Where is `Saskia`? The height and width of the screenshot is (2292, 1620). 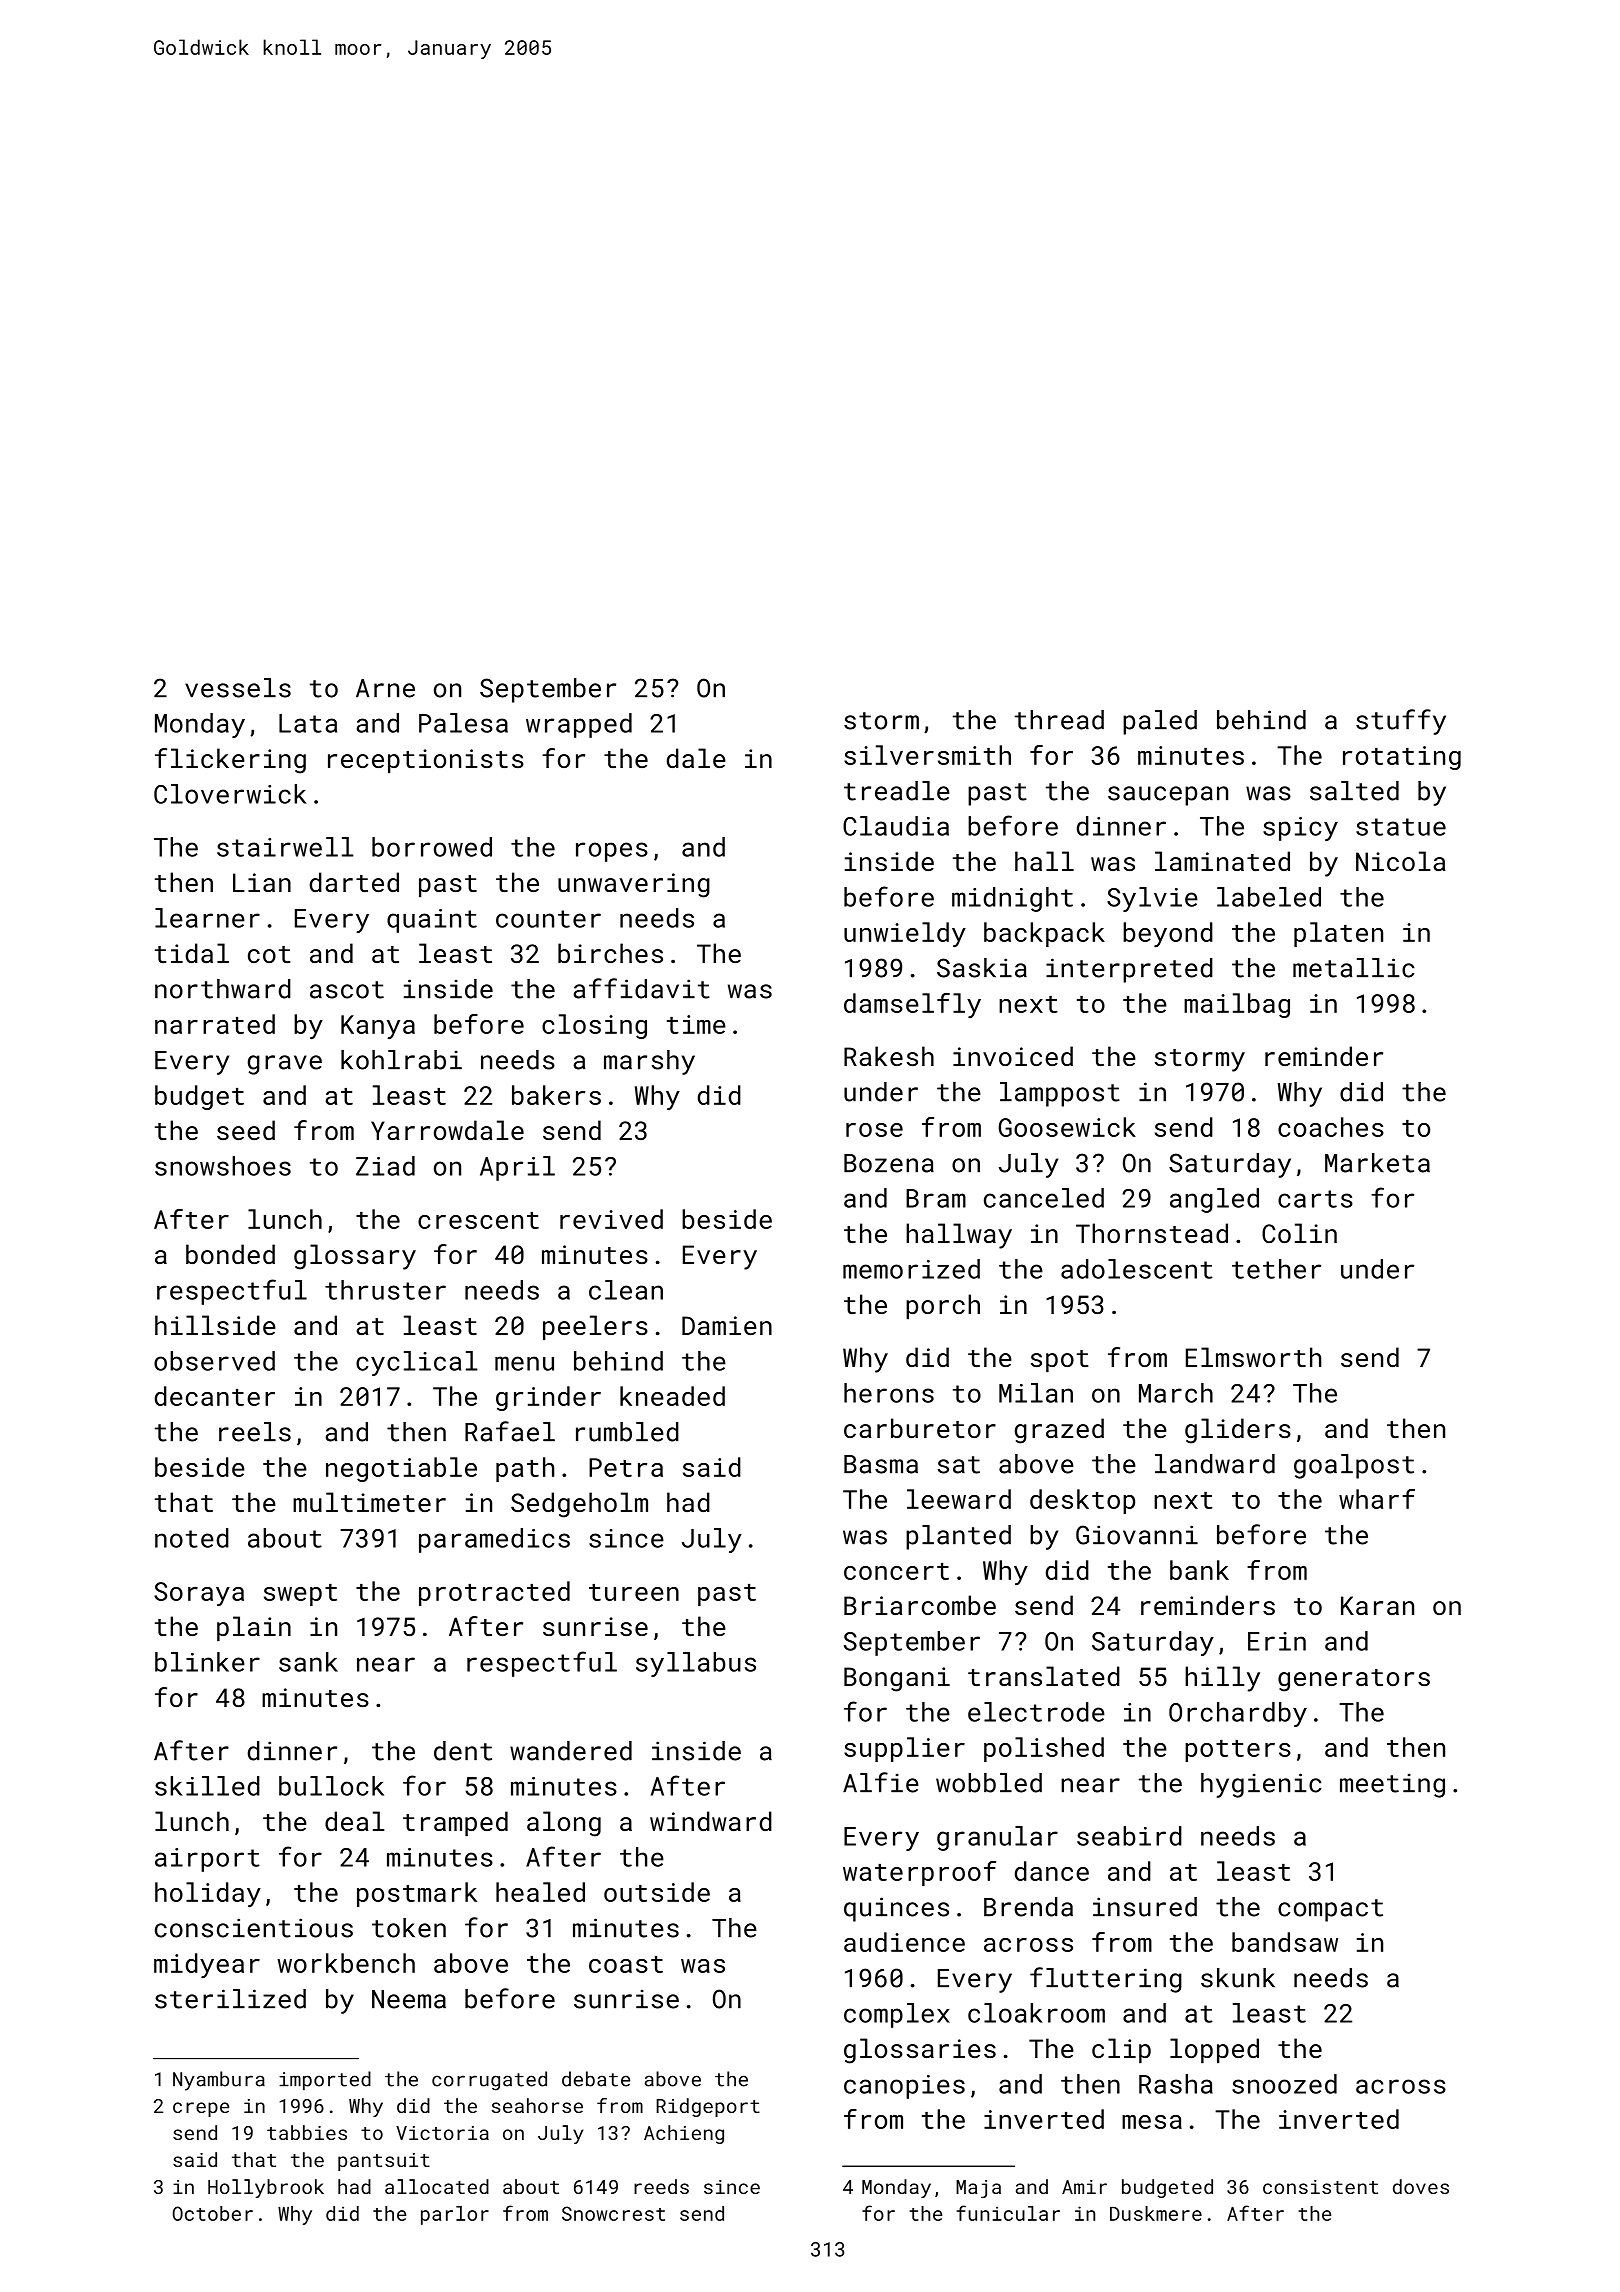 Saskia is located at coordinates (982, 968).
